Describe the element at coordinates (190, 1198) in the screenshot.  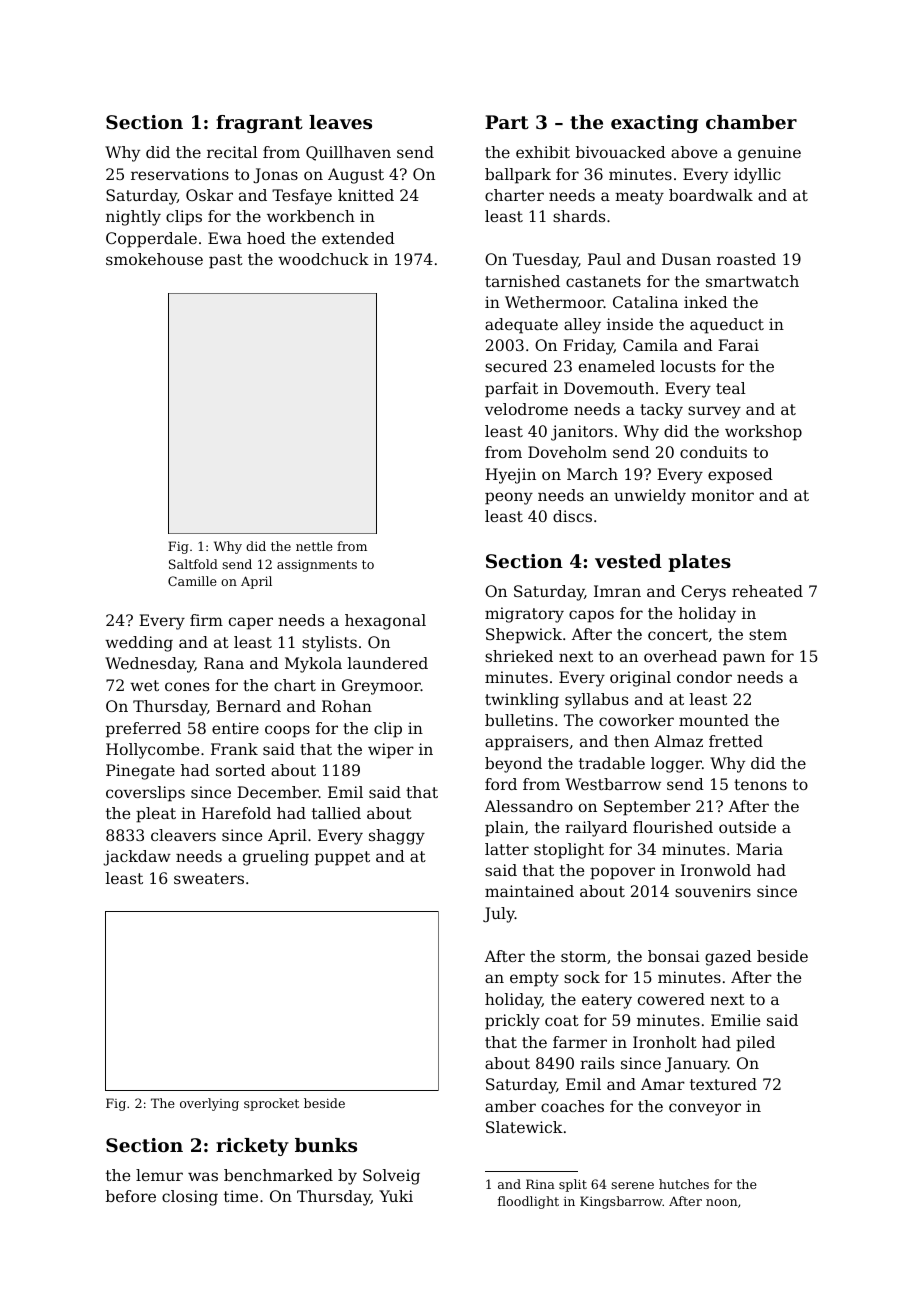
I see `closing` at that location.
